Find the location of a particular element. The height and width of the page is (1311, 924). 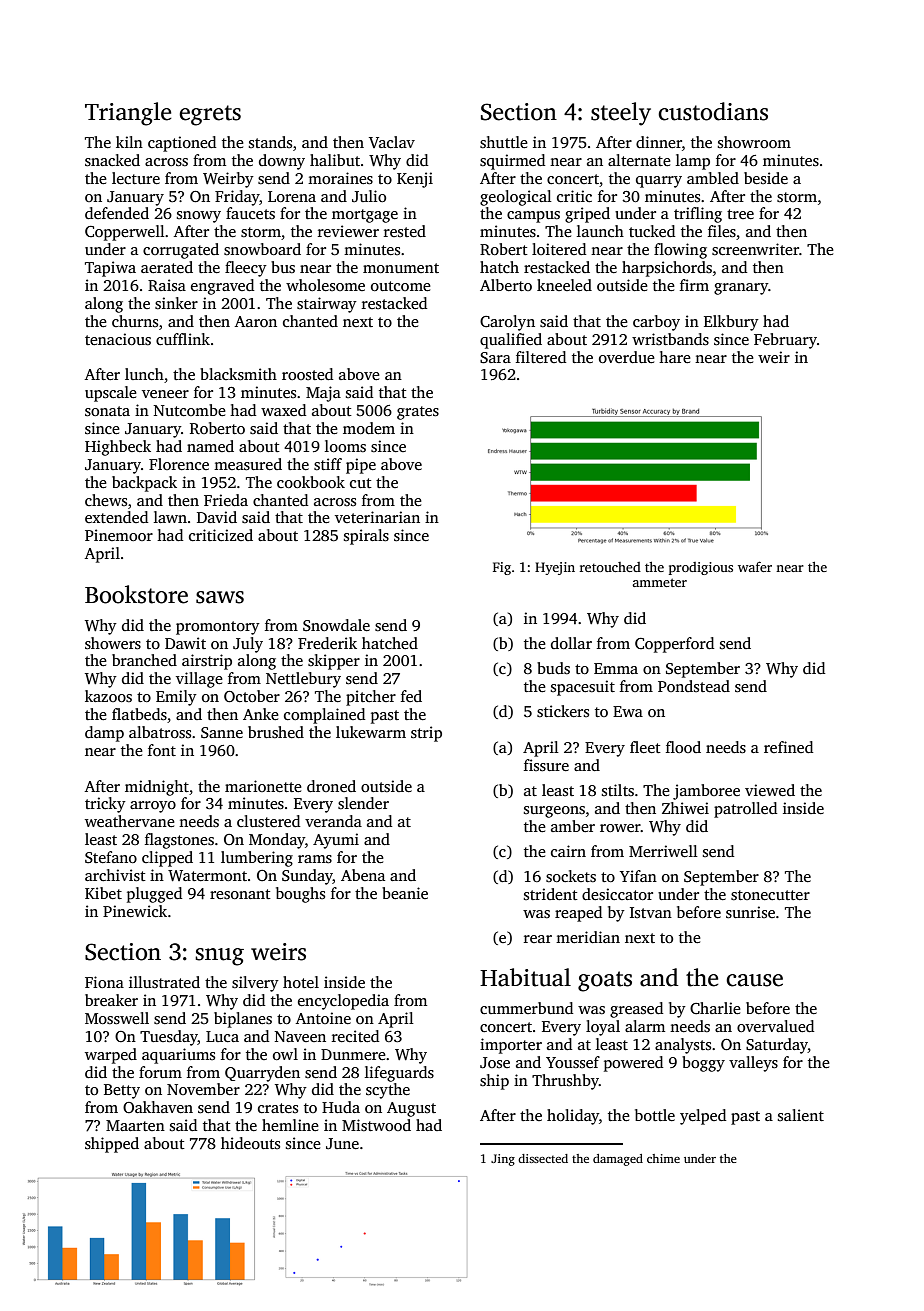

kiln is located at coordinates (129, 142).
